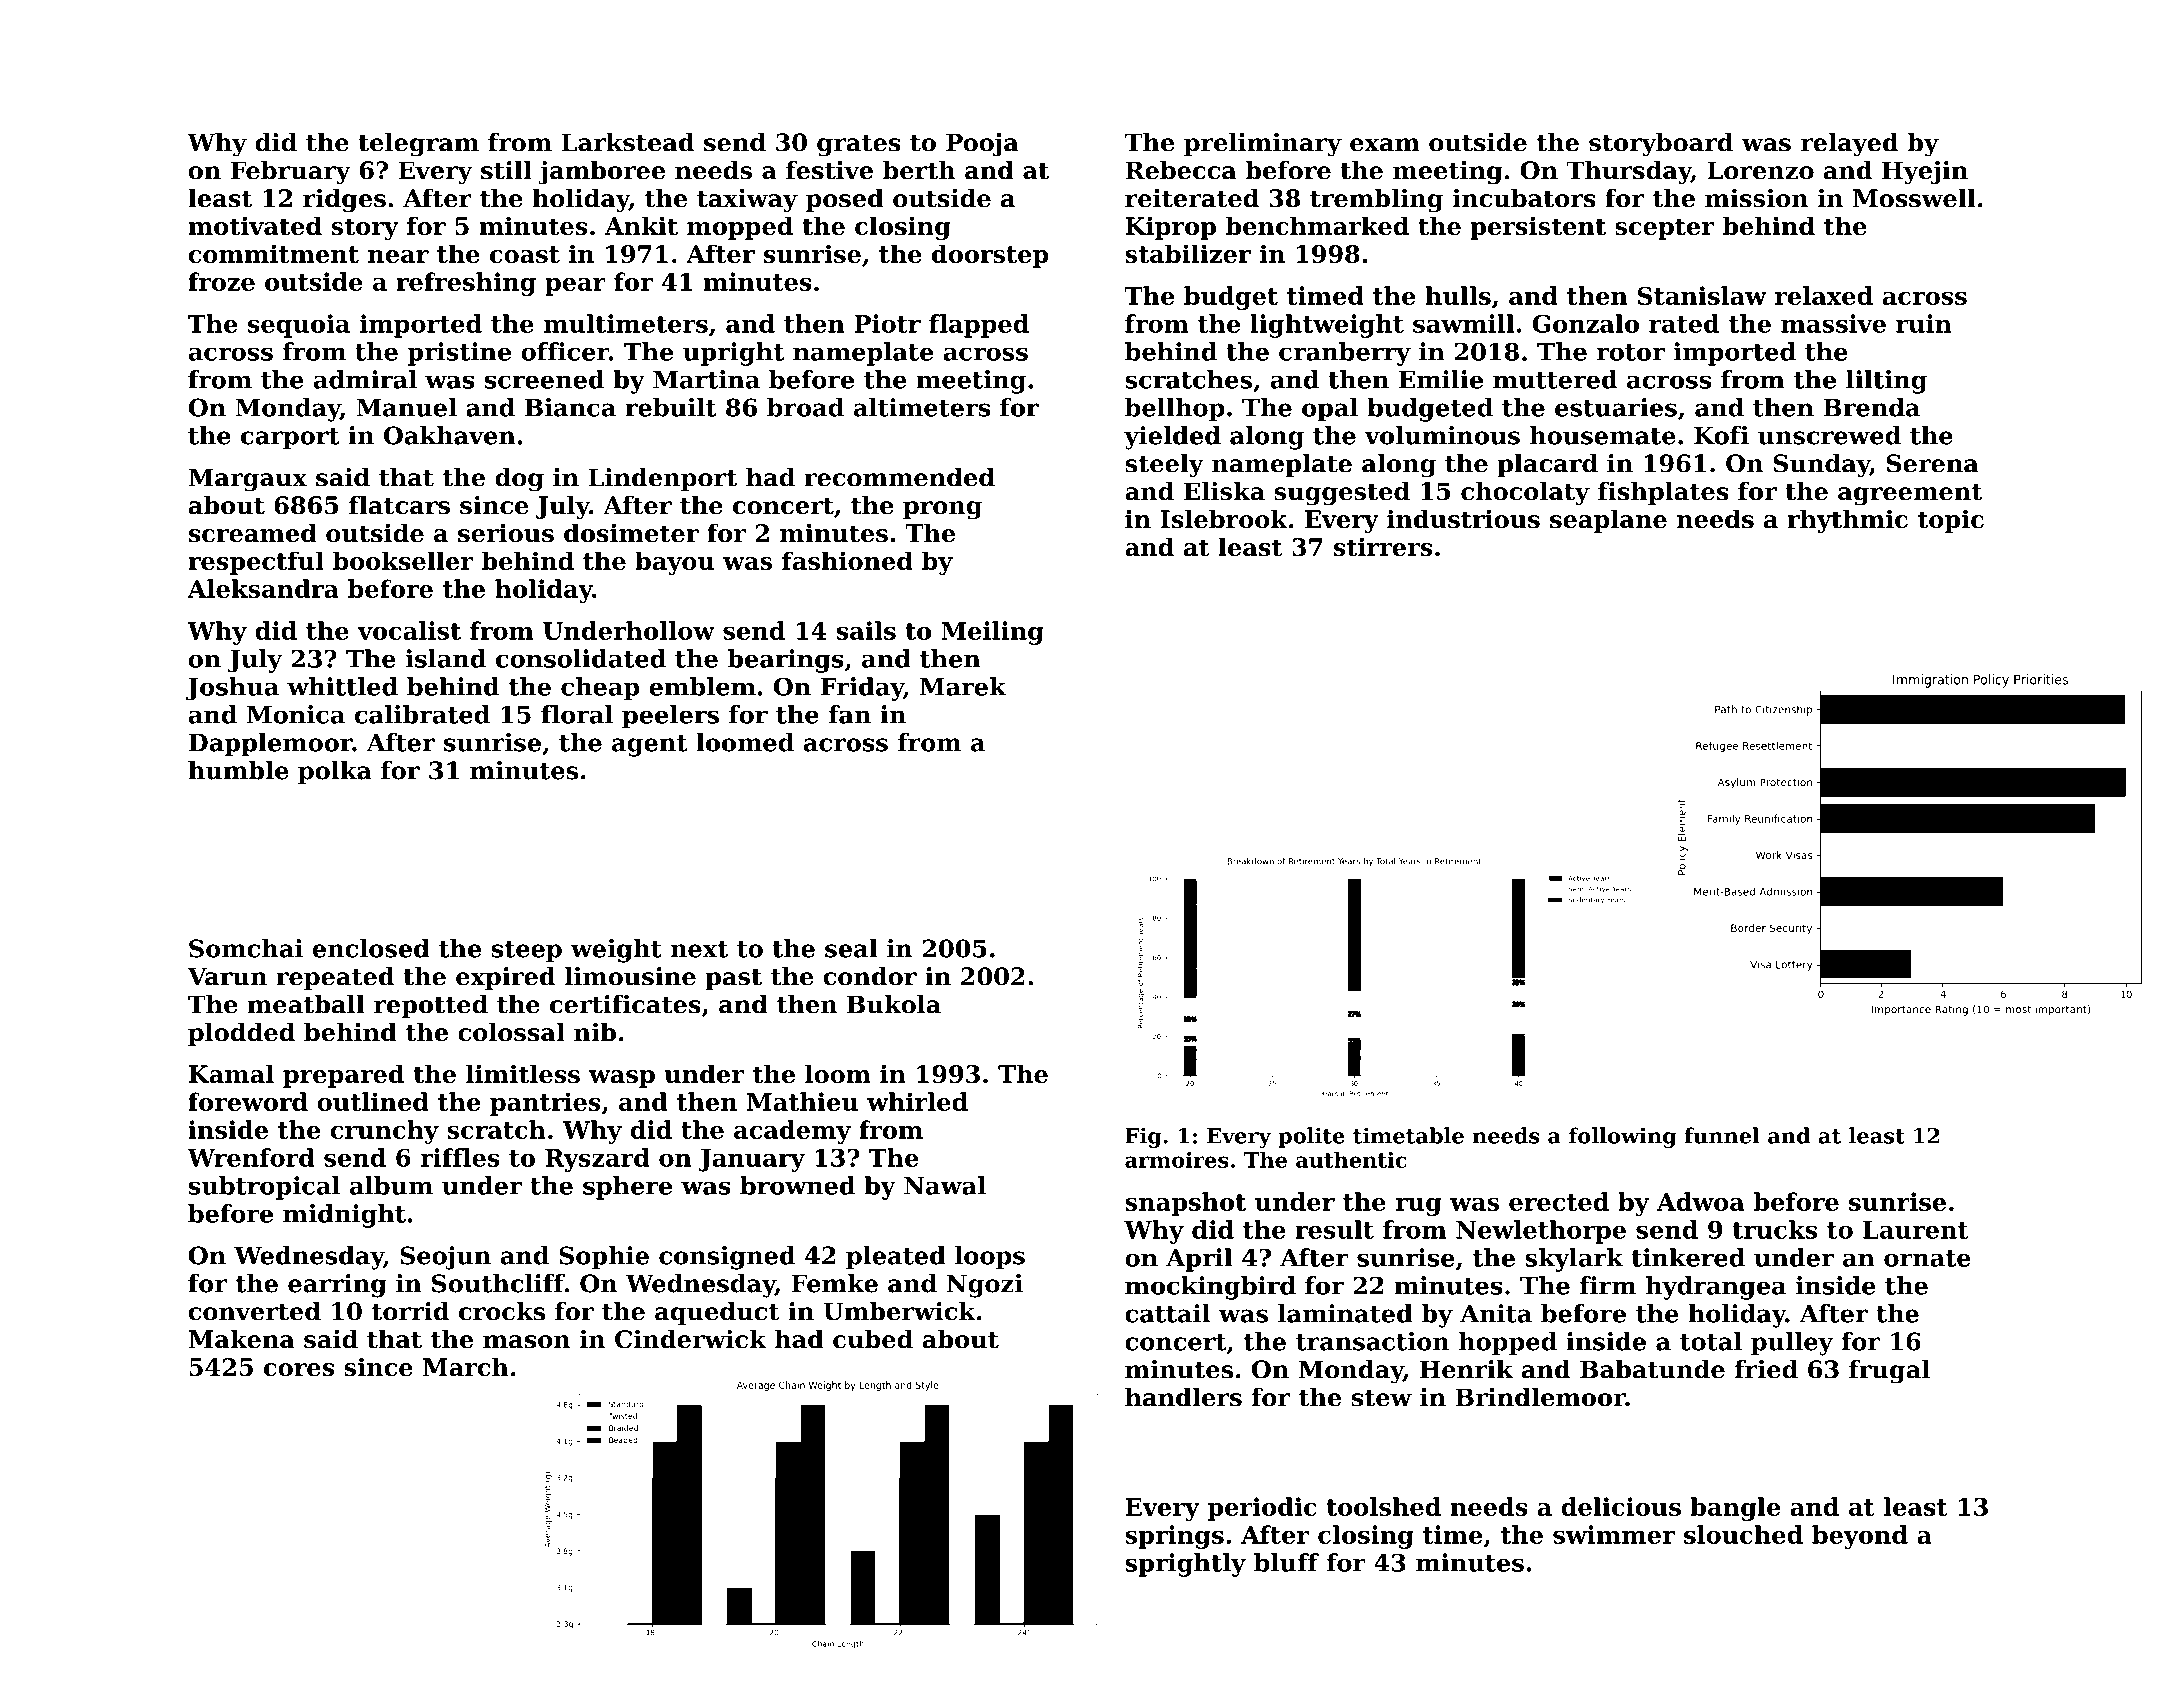 The image size is (2178, 1683). What do you see at coordinates (1385, 145) in the document?
I see `exam` at bounding box center [1385, 145].
